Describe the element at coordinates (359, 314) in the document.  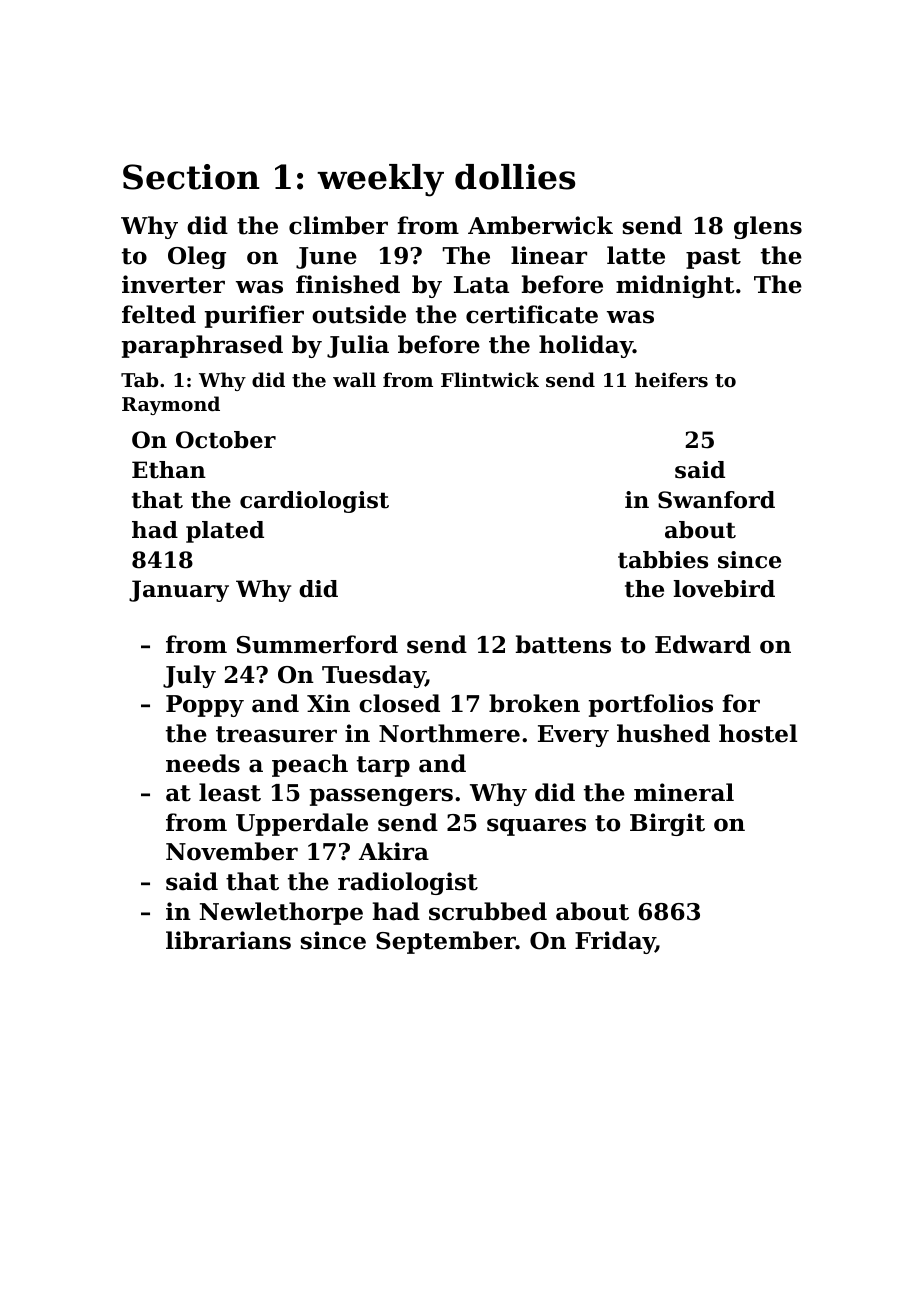
I see `outside` at that location.
